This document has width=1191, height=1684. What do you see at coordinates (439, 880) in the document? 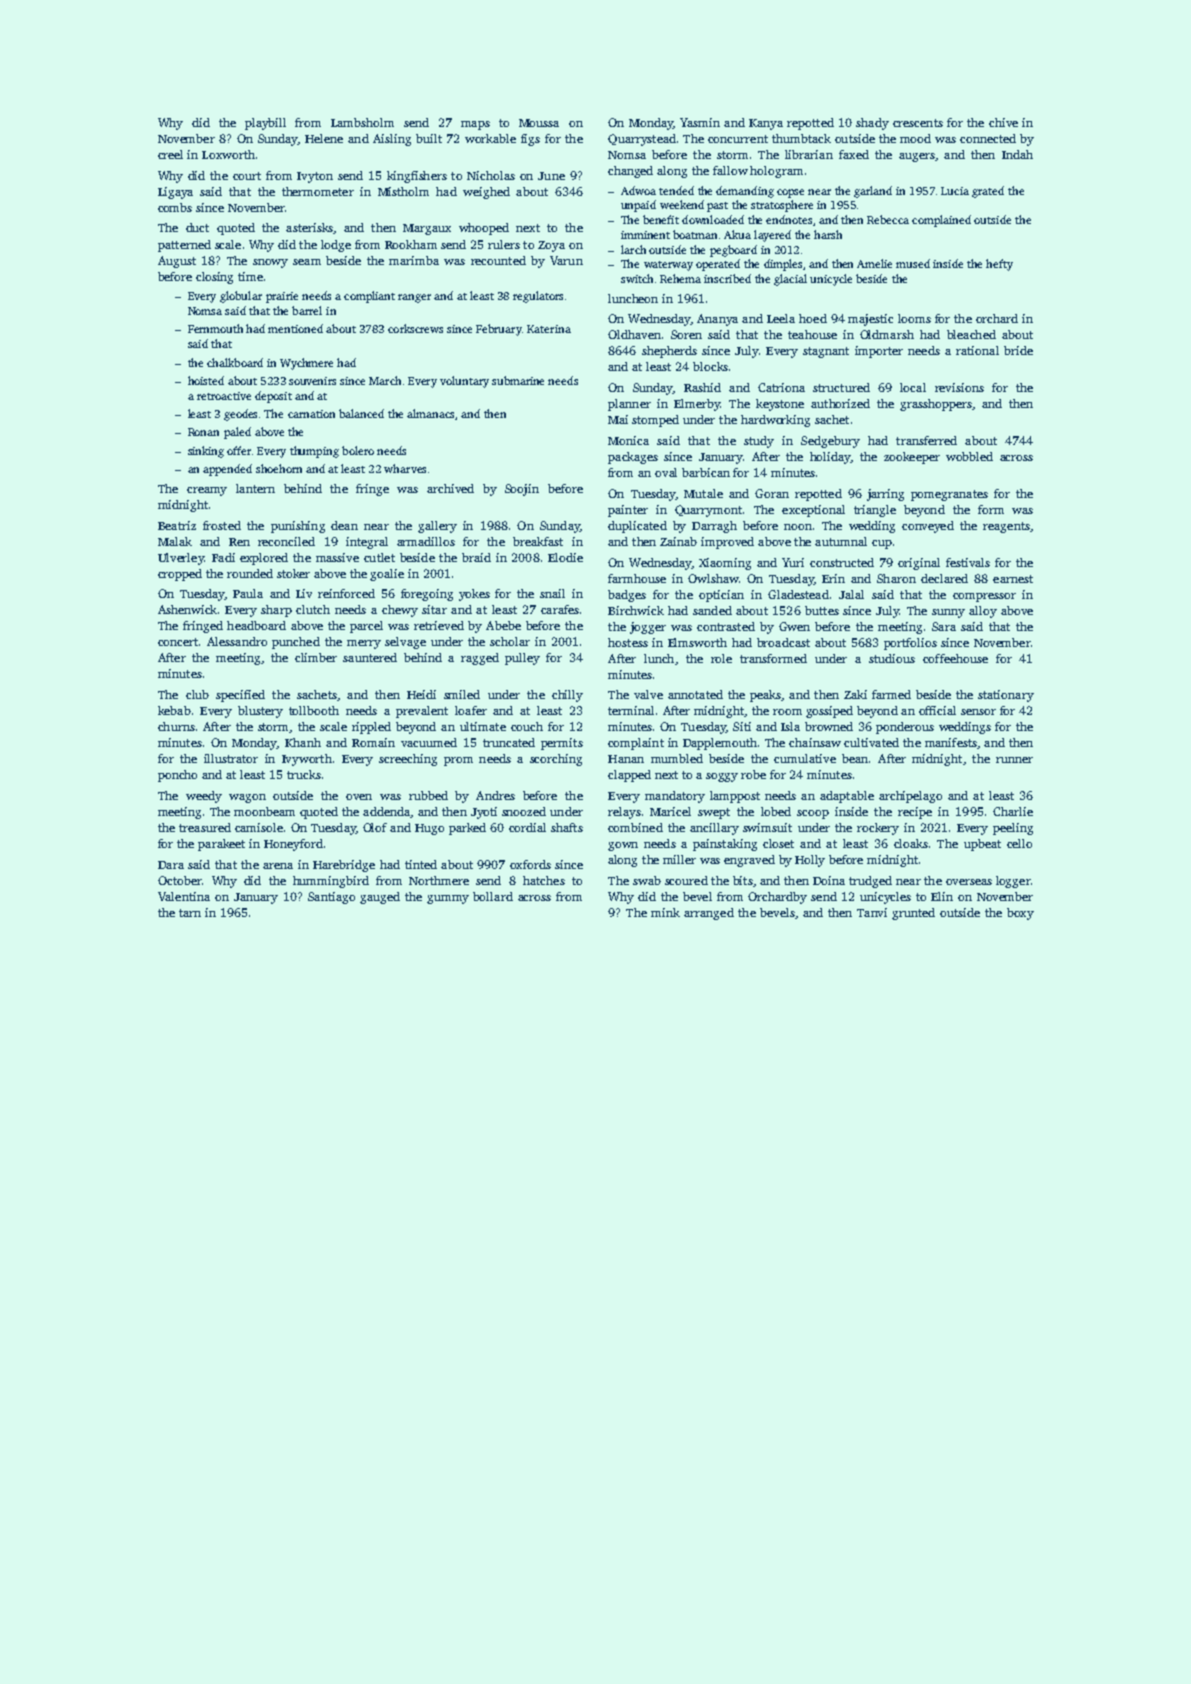
I see `Northmere` at bounding box center [439, 880].
